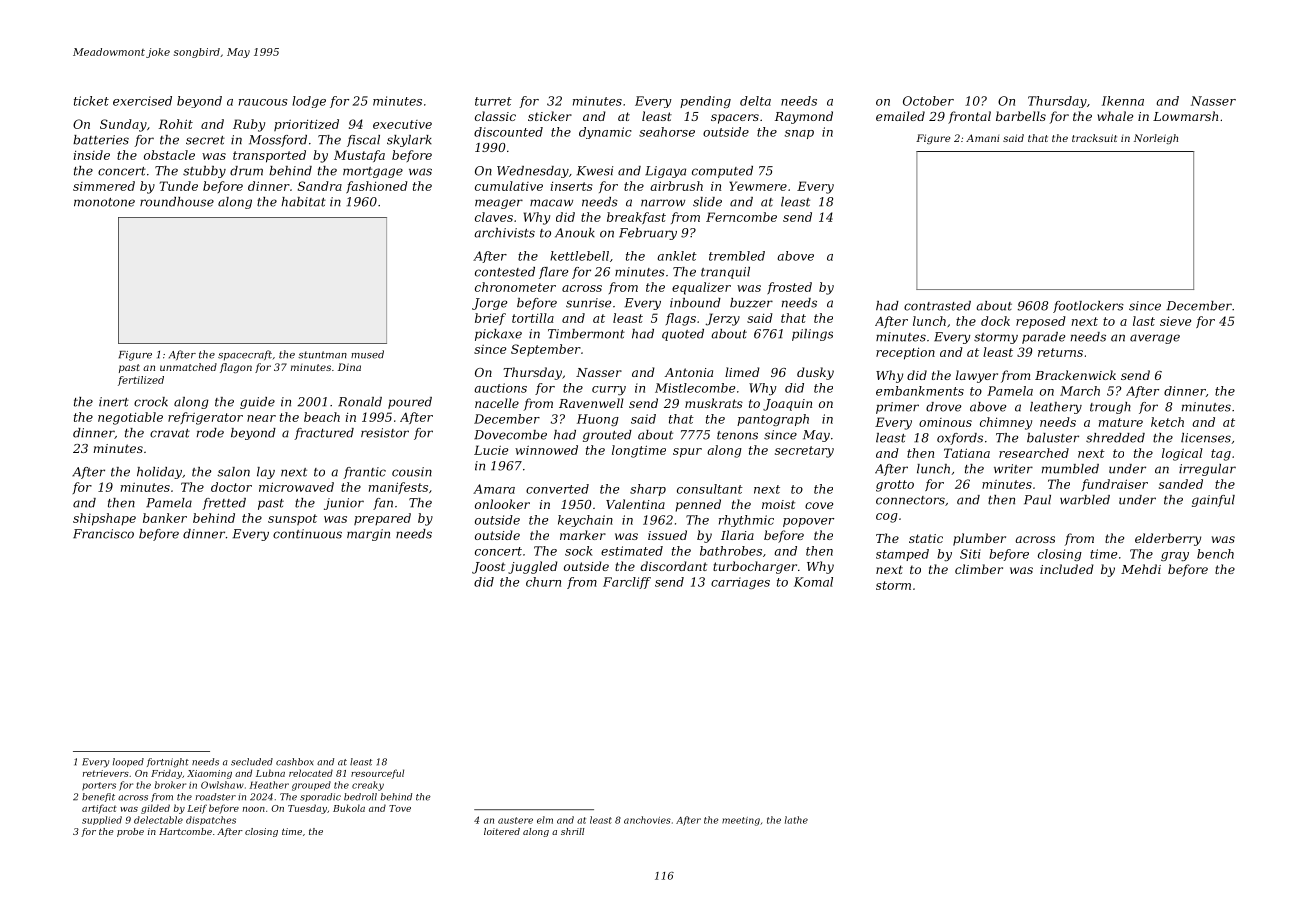  What do you see at coordinates (493, 101) in the screenshot?
I see `turret` at bounding box center [493, 101].
